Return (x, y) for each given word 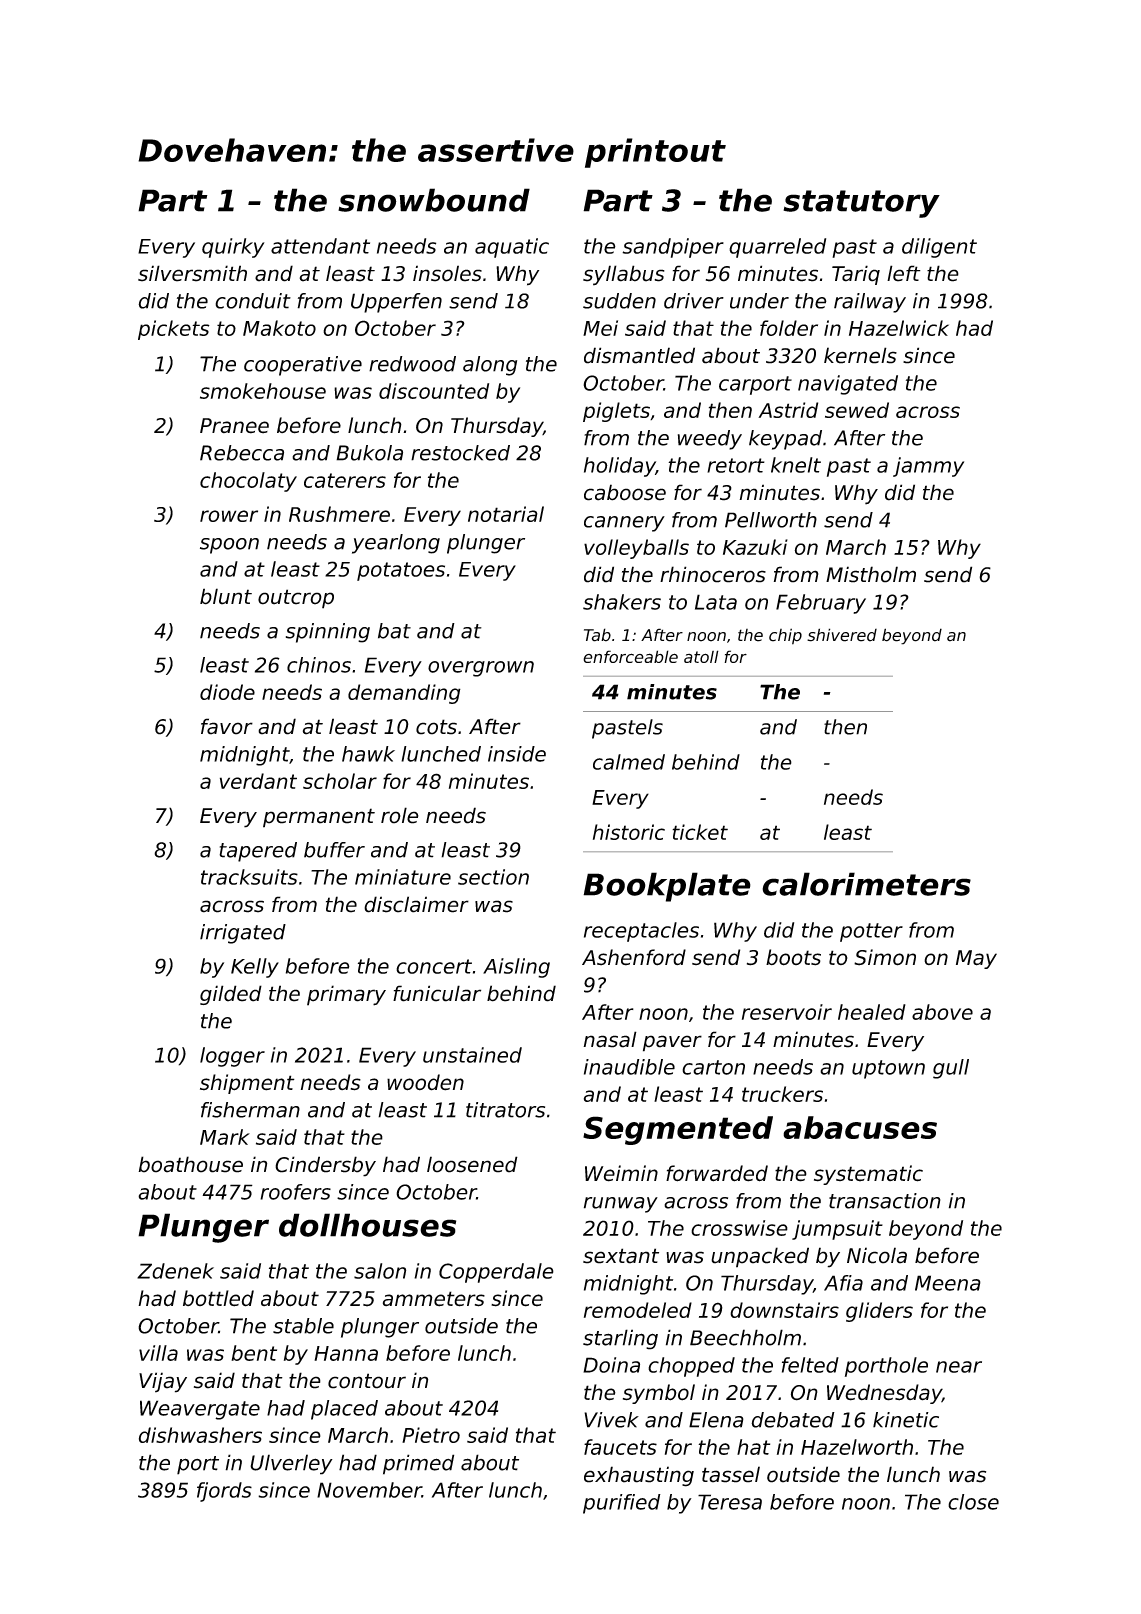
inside (517, 754)
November (369, 1490)
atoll (701, 656)
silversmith (192, 273)
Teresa (730, 1502)
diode (227, 692)
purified (622, 1504)
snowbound (434, 200)
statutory (861, 204)
